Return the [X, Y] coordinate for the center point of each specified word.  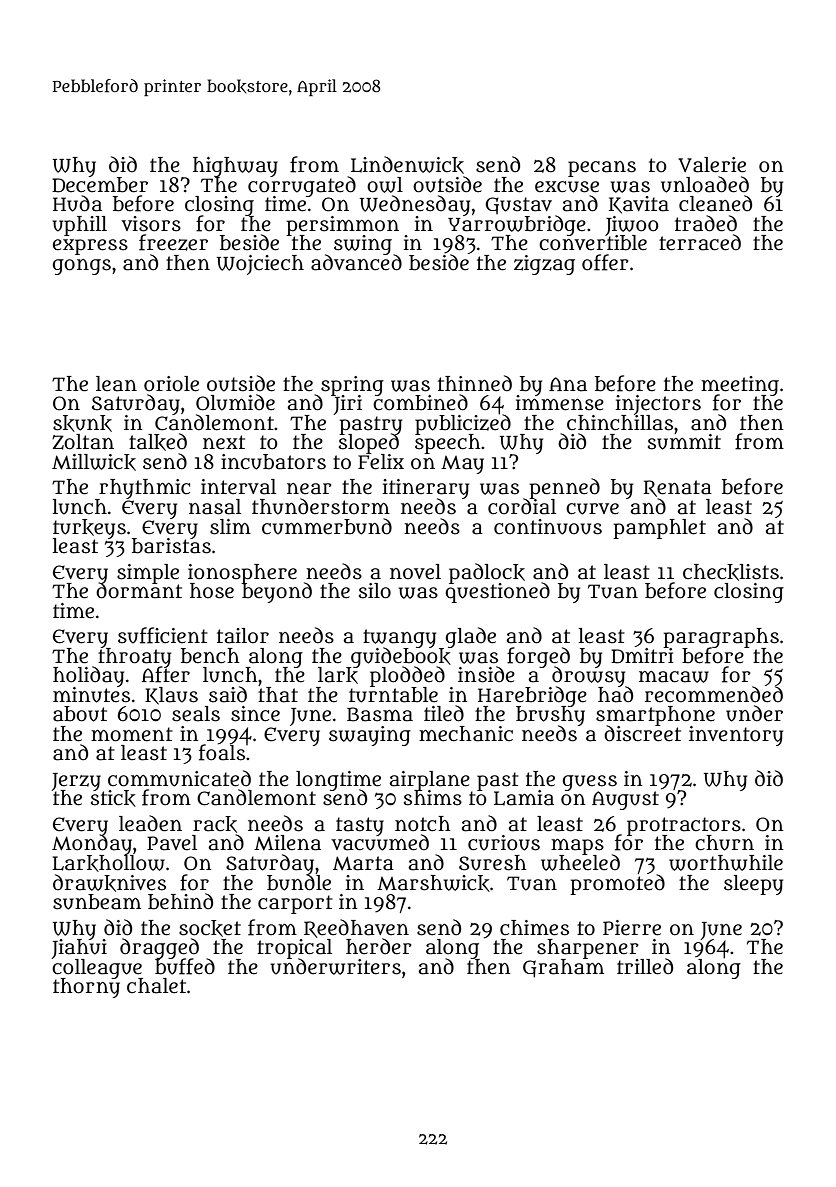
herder [379, 946]
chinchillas [620, 423]
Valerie [712, 165]
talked [158, 442]
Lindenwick [407, 165]
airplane [429, 780]
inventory [736, 736]
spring [352, 385]
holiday [88, 676]
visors [151, 224]
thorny [86, 988]
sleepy [753, 885]
